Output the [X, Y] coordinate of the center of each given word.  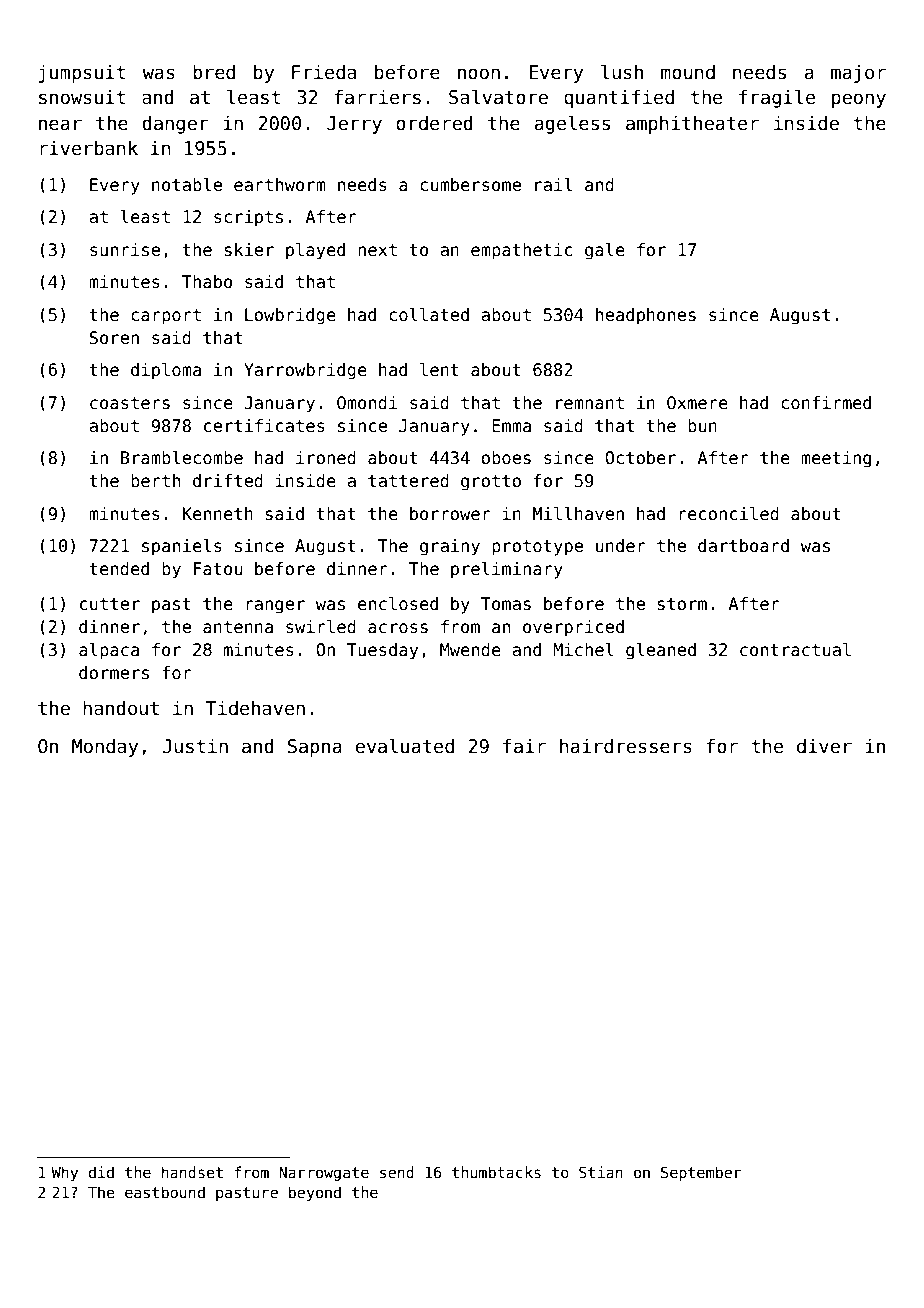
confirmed [826, 403]
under [621, 546]
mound [688, 72]
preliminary [507, 570]
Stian [601, 1172]
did [101, 1172]
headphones [646, 316]
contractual [795, 650]
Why [64, 1173]
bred [214, 72]
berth [155, 481]
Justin [195, 746]
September [701, 1173]
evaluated [404, 746]
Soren [114, 338]
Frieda [324, 72]
